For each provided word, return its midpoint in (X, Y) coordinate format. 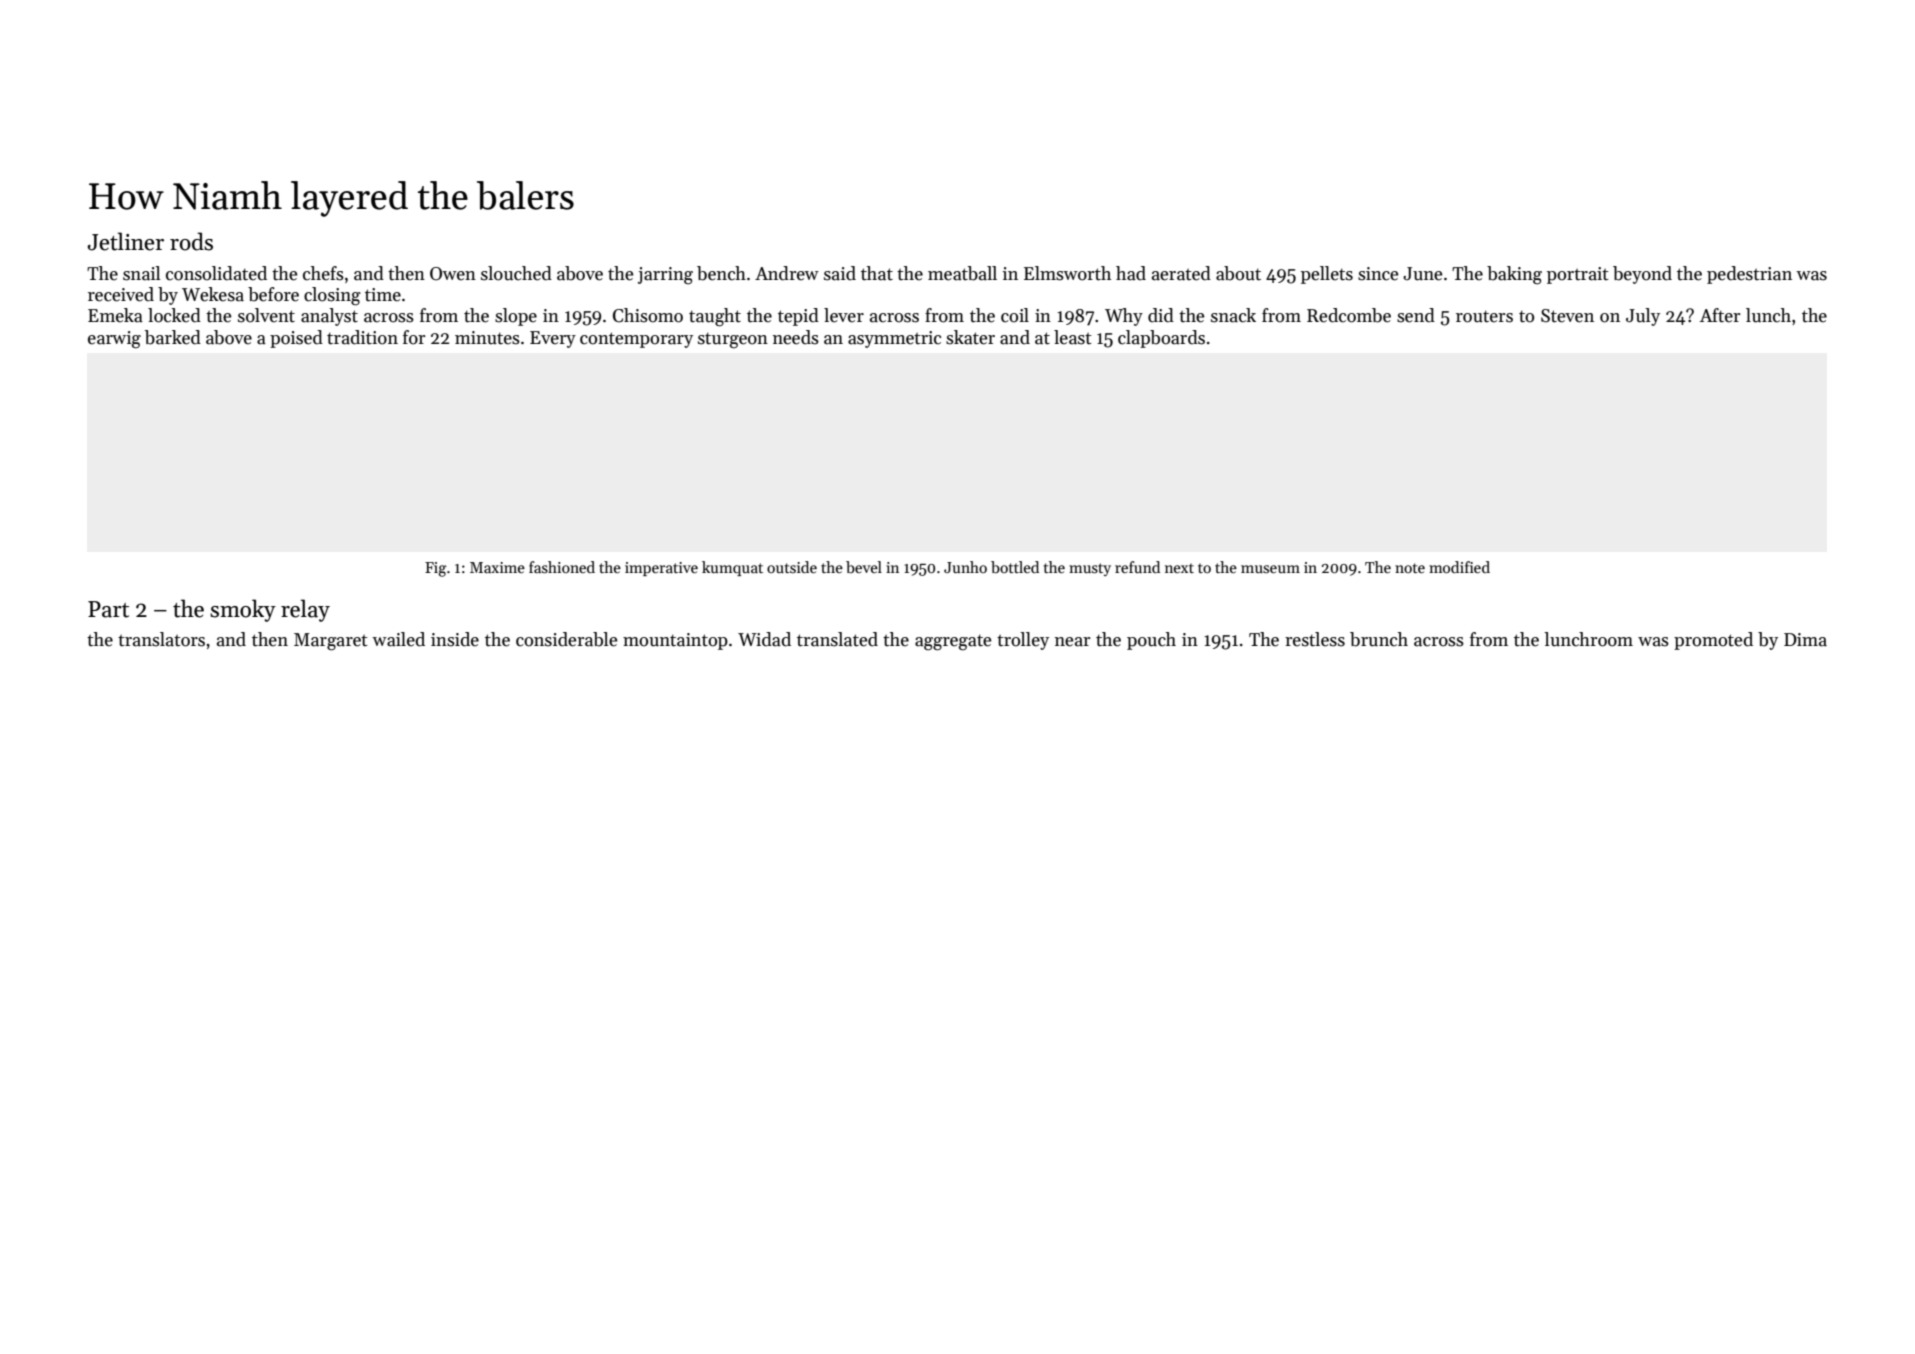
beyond (1642, 275)
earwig (114, 340)
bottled (1015, 567)
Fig (436, 569)
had (1131, 273)
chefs (323, 273)
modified (1459, 567)
